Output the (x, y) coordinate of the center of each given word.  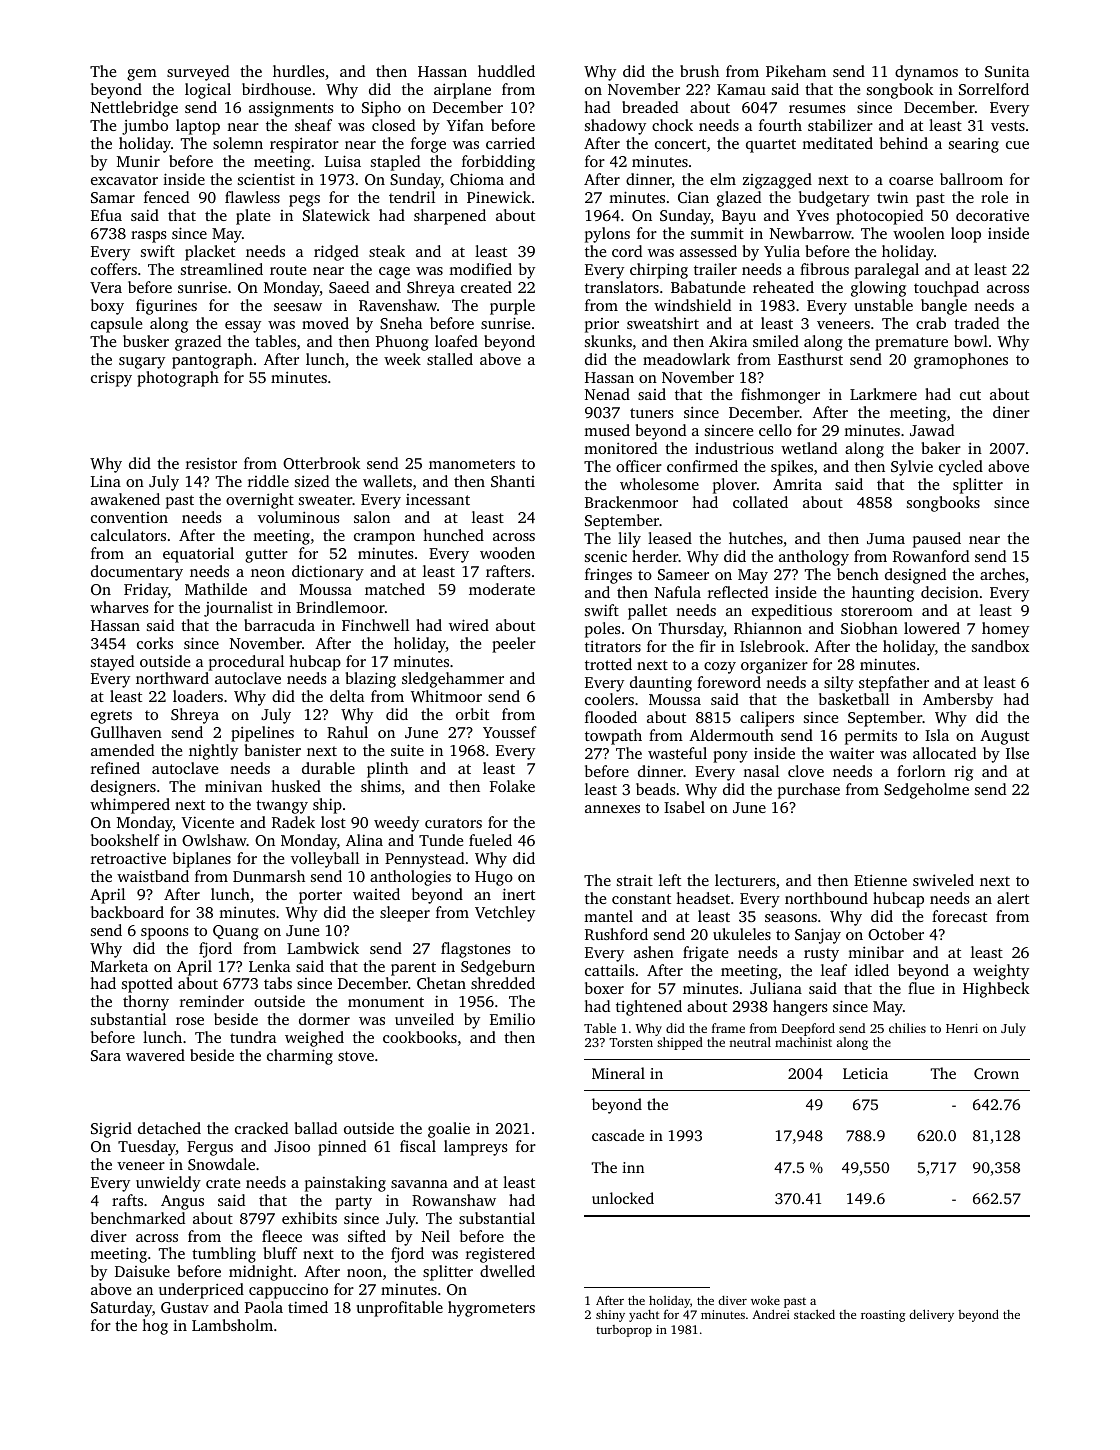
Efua (106, 215)
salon (372, 517)
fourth (780, 125)
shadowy (615, 127)
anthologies (410, 878)
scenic (606, 556)
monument (386, 1002)
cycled (961, 468)
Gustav (185, 1307)
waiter (851, 753)
